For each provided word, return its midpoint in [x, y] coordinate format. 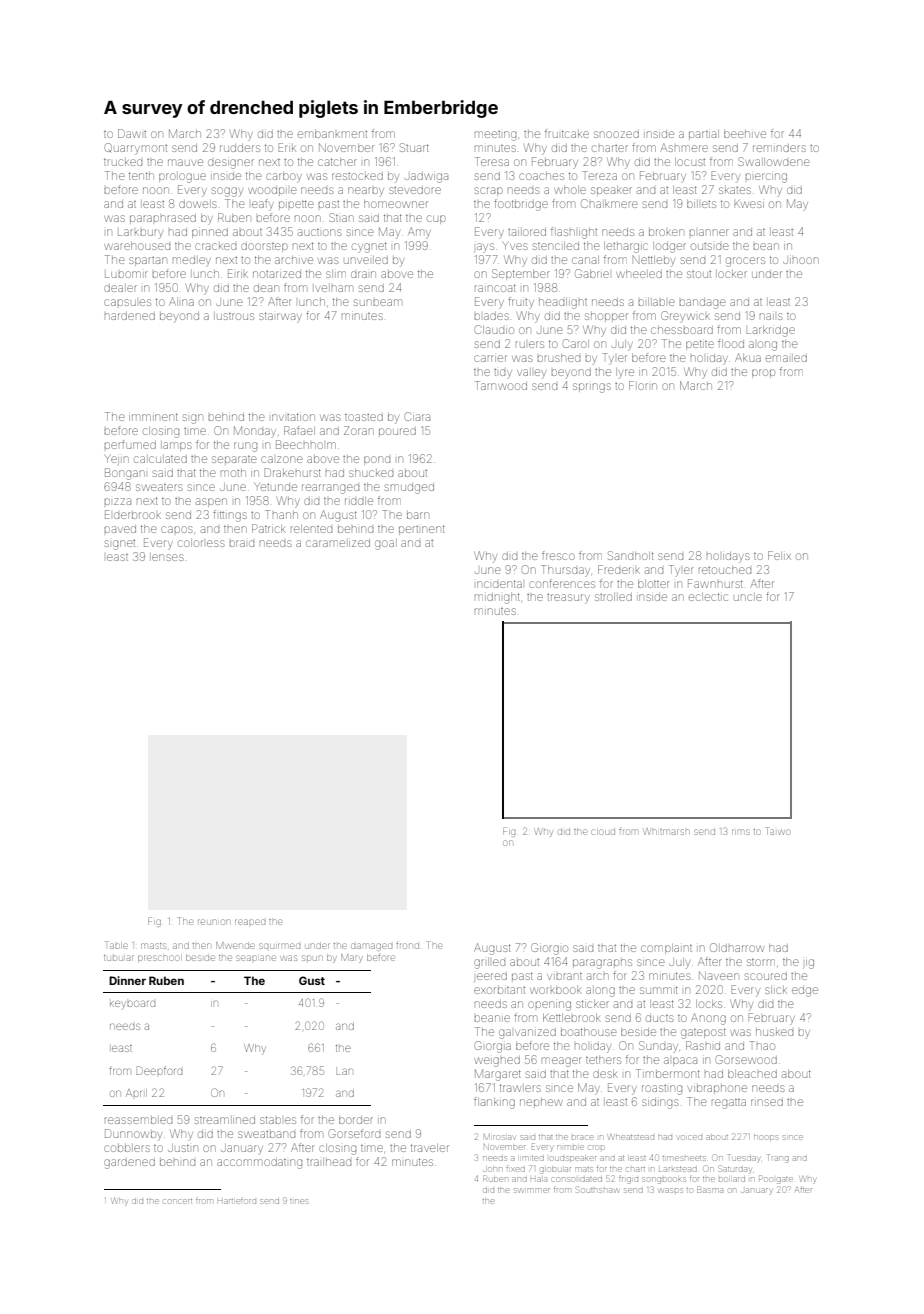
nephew [541, 1102]
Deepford [159, 1070]
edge [805, 992]
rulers [530, 344]
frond [407, 946]
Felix [779, 555]
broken [666, 232]
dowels [198, 204]
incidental [499, 584]
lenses [168, 557]
